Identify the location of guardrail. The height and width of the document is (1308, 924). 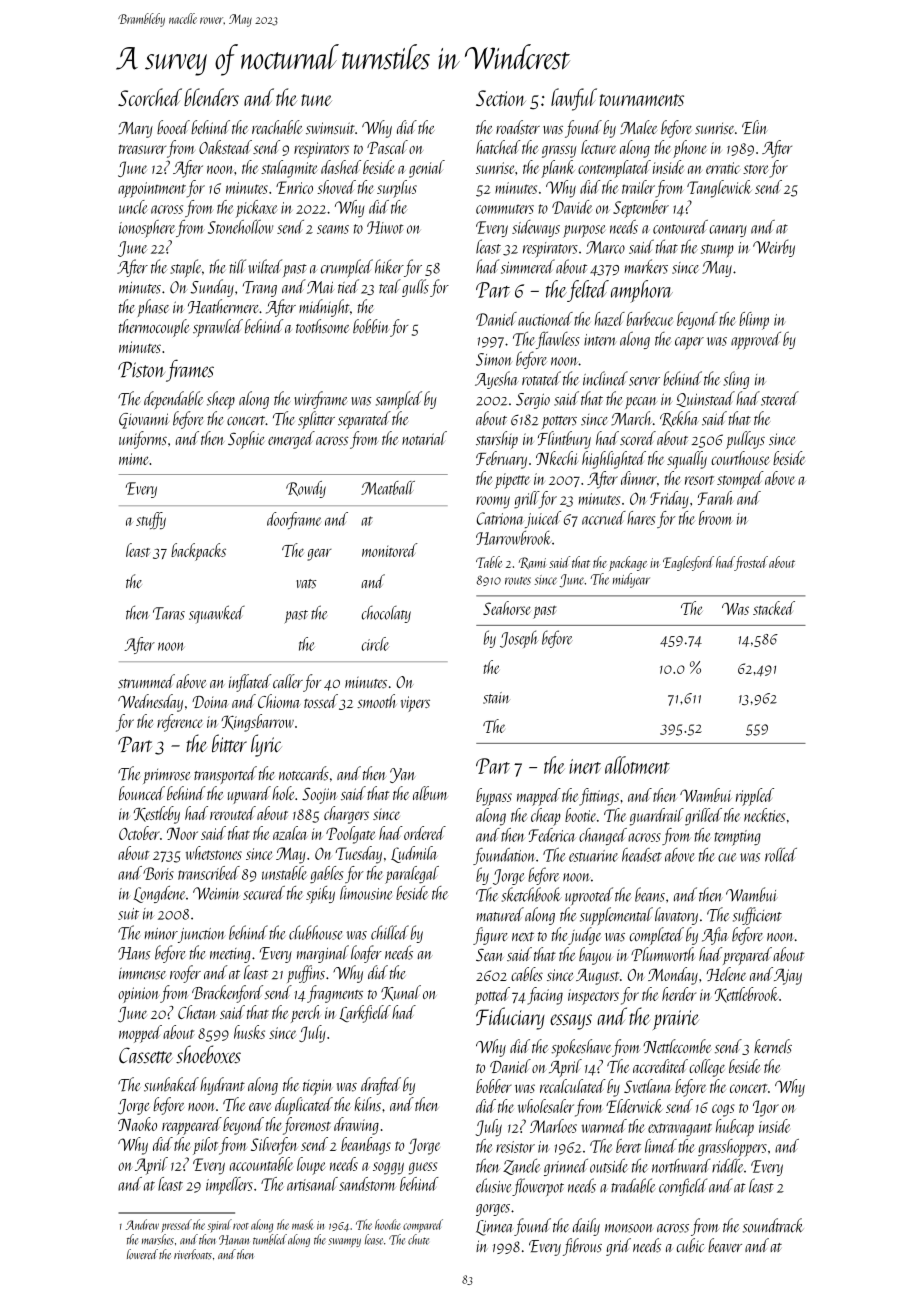
(657, 817).
